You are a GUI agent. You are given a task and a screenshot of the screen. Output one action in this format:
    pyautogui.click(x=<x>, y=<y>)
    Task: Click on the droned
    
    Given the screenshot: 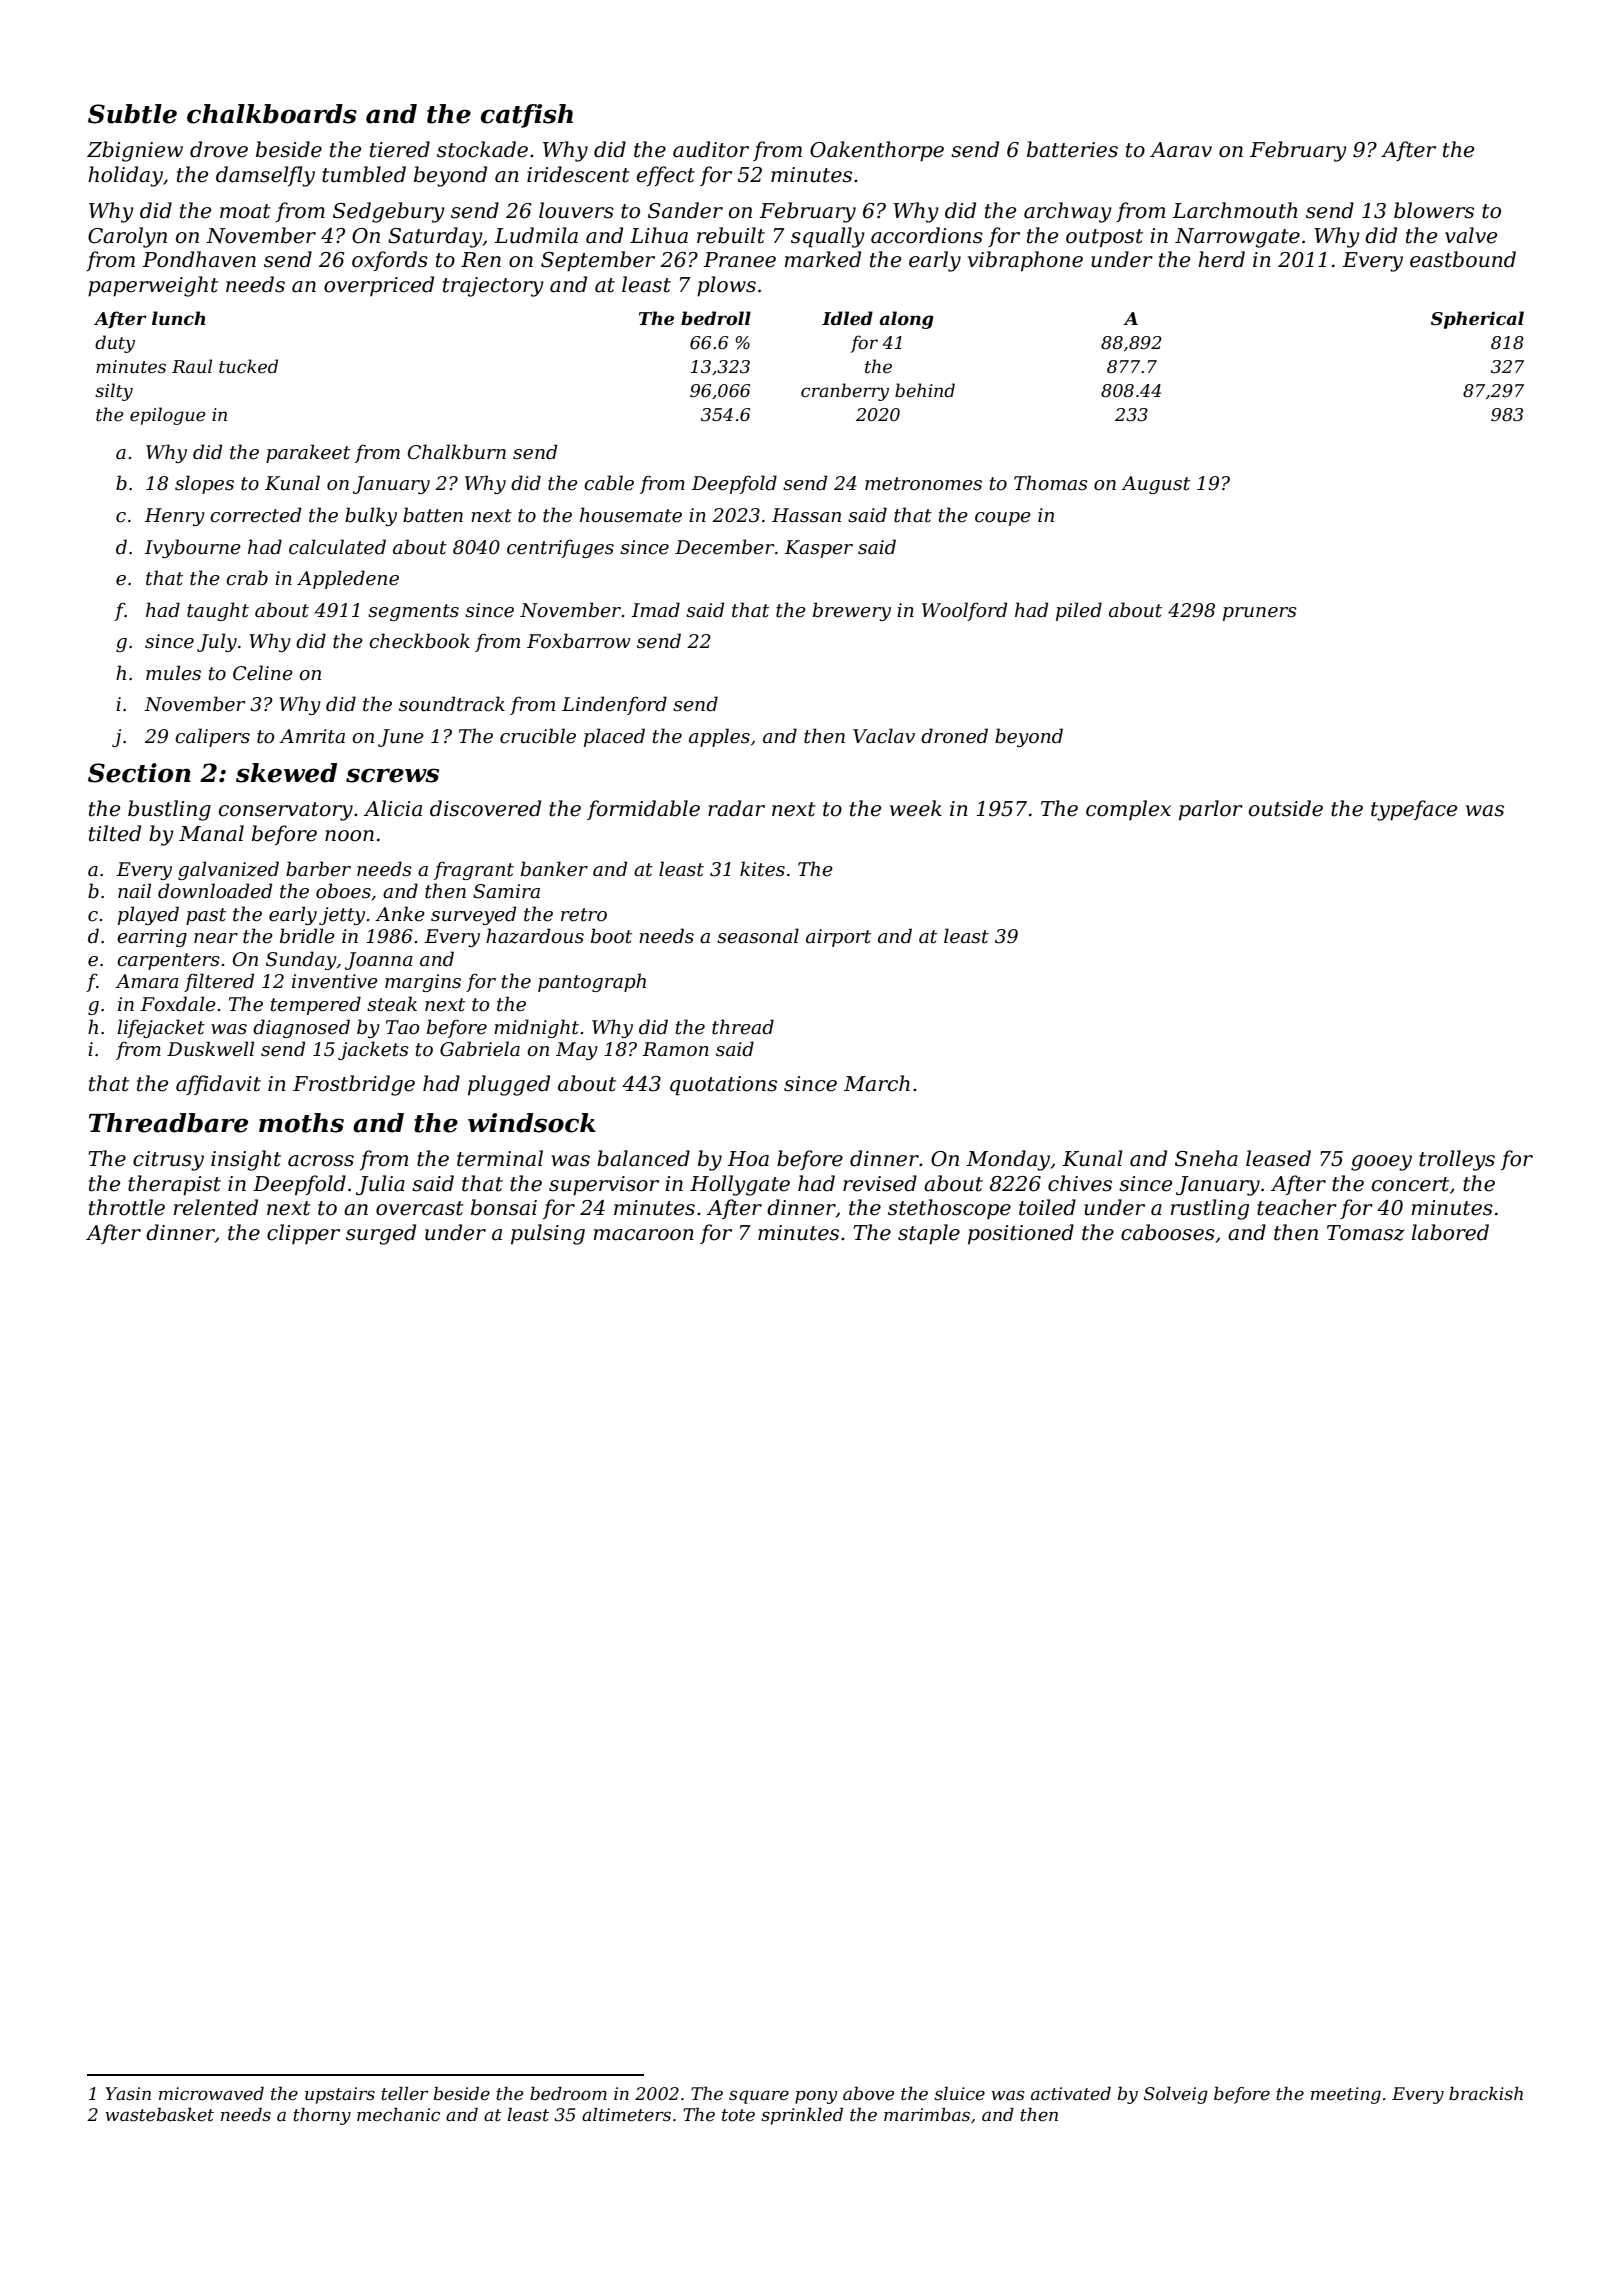 What is the action you would take?
    pyautogui.click(x=954, y=736)
